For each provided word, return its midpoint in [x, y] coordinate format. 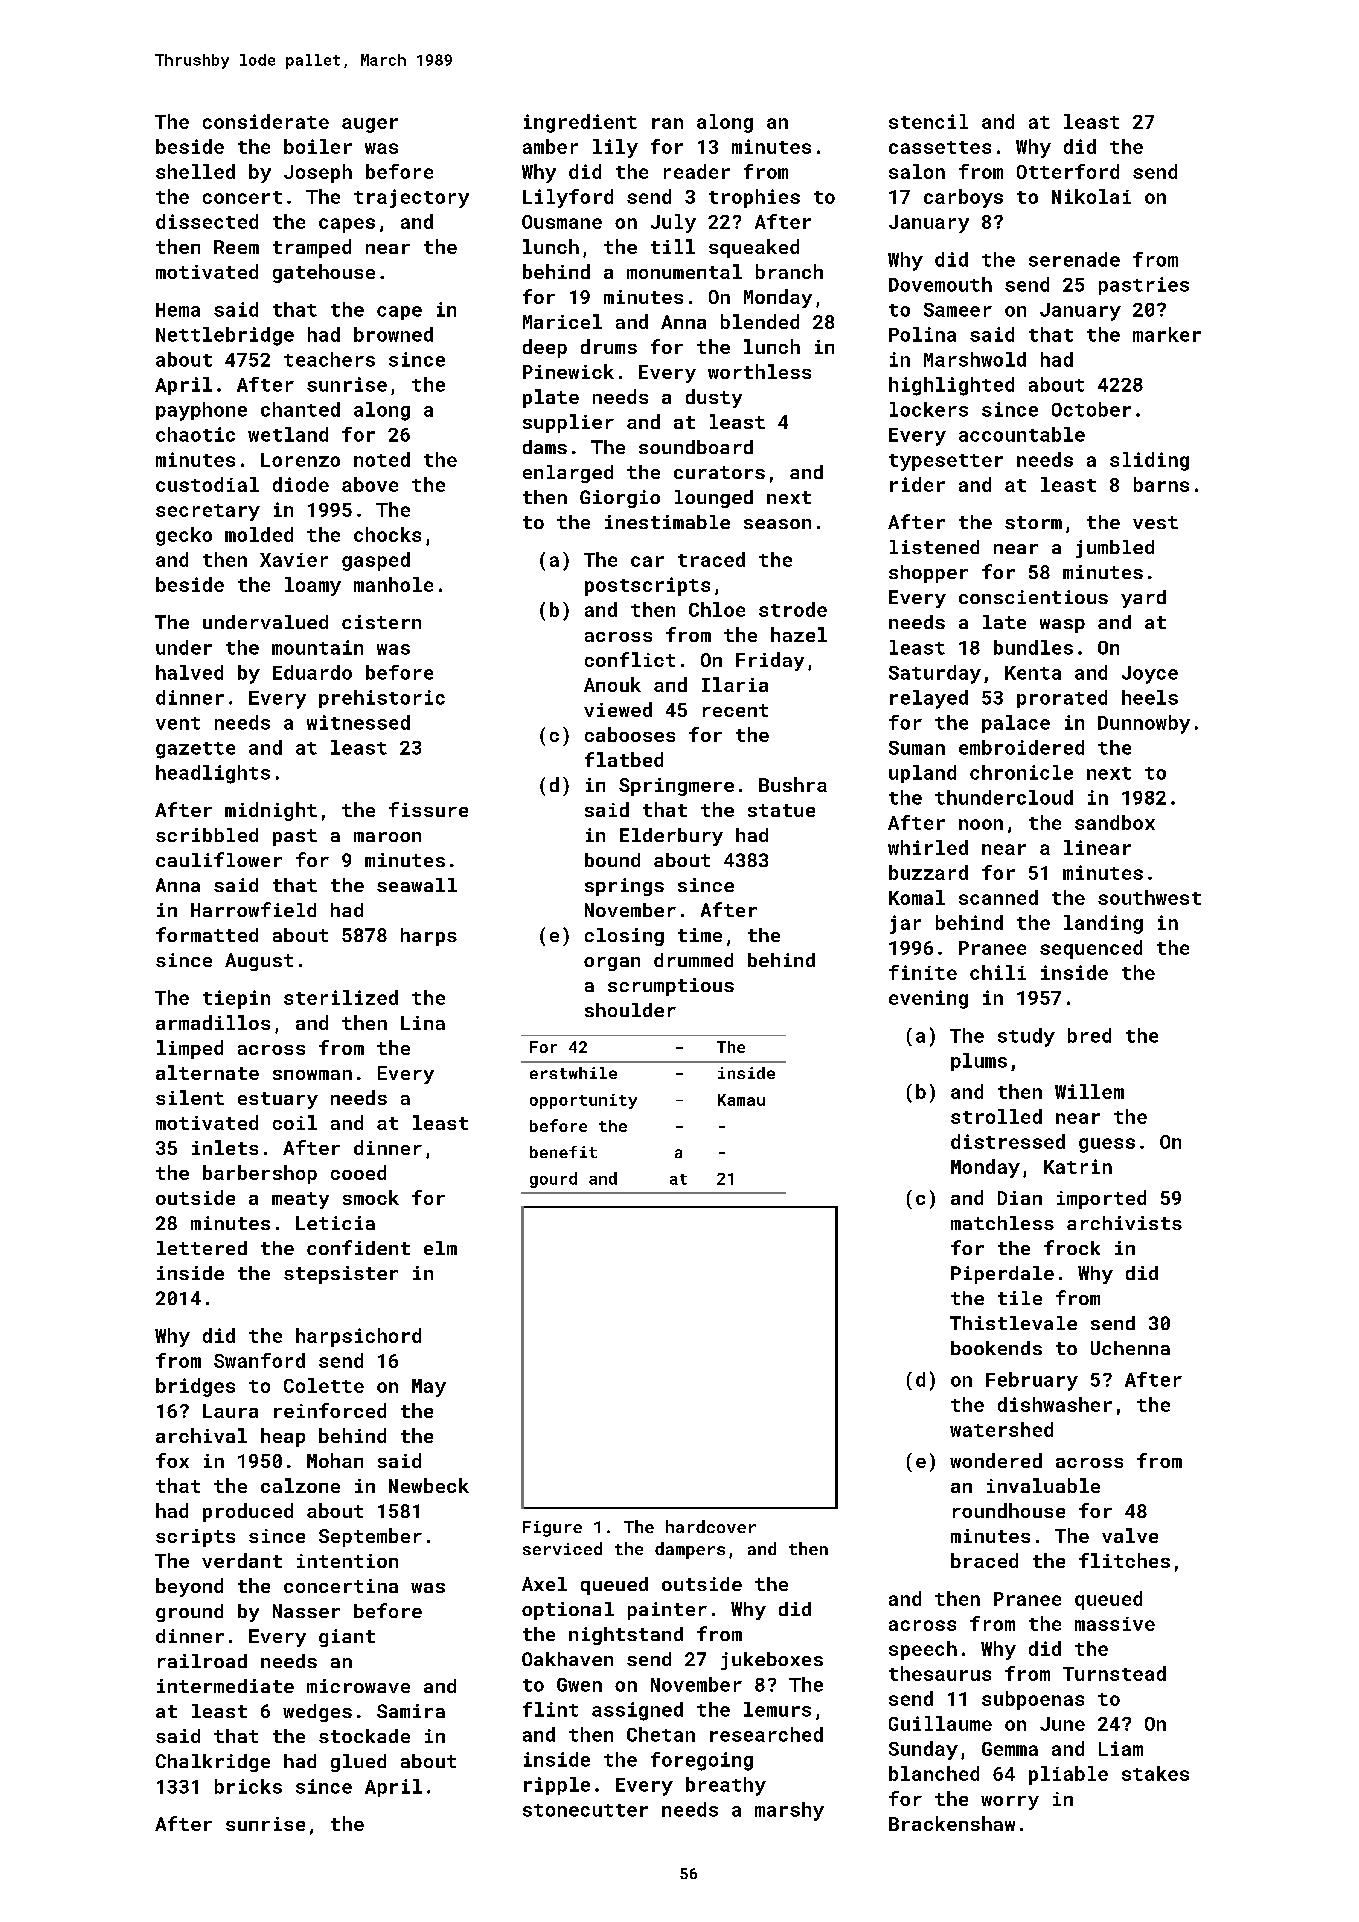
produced [248, 1512]
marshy [789, 1811]
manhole [393, 584]
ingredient [580, 123]
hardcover [711, 1526]
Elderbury [671, 837]
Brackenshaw [952, 1823]
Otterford [1068, 171]
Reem [236, 247]
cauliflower [219, 859]
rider [917, 484]
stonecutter [585, 1810]
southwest [1149, 897]
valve [1130, 1535]
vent [178, 723]
